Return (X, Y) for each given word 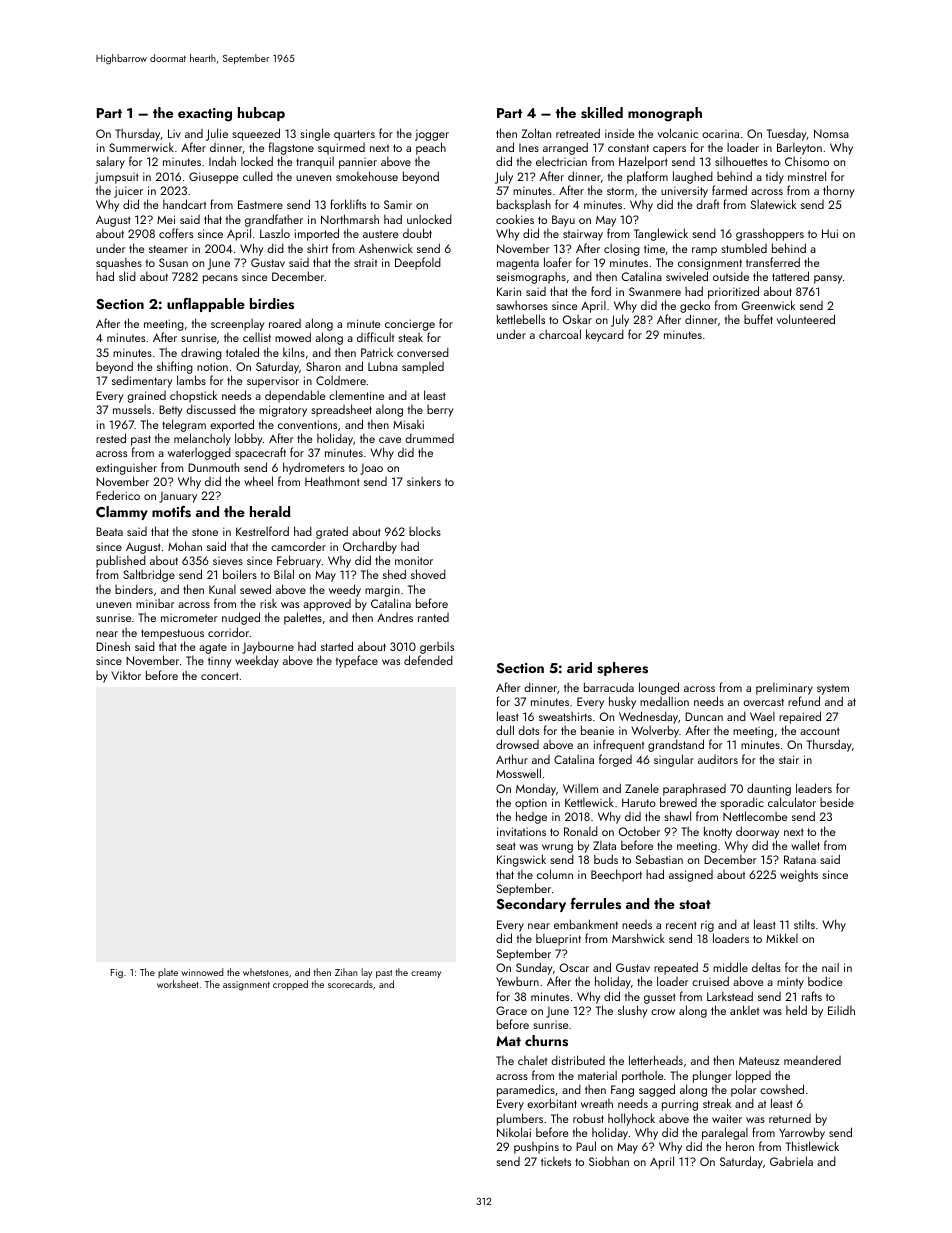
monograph (665, 114)
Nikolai (514, 1132)
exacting (205, 115)
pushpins (536, 1148)
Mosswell (518, 773)
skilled (602, 113)
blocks (425, 531)
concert (220, 676)
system (833, 689)
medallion (664, 701)
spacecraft (260, 453)
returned (790, 1118)
